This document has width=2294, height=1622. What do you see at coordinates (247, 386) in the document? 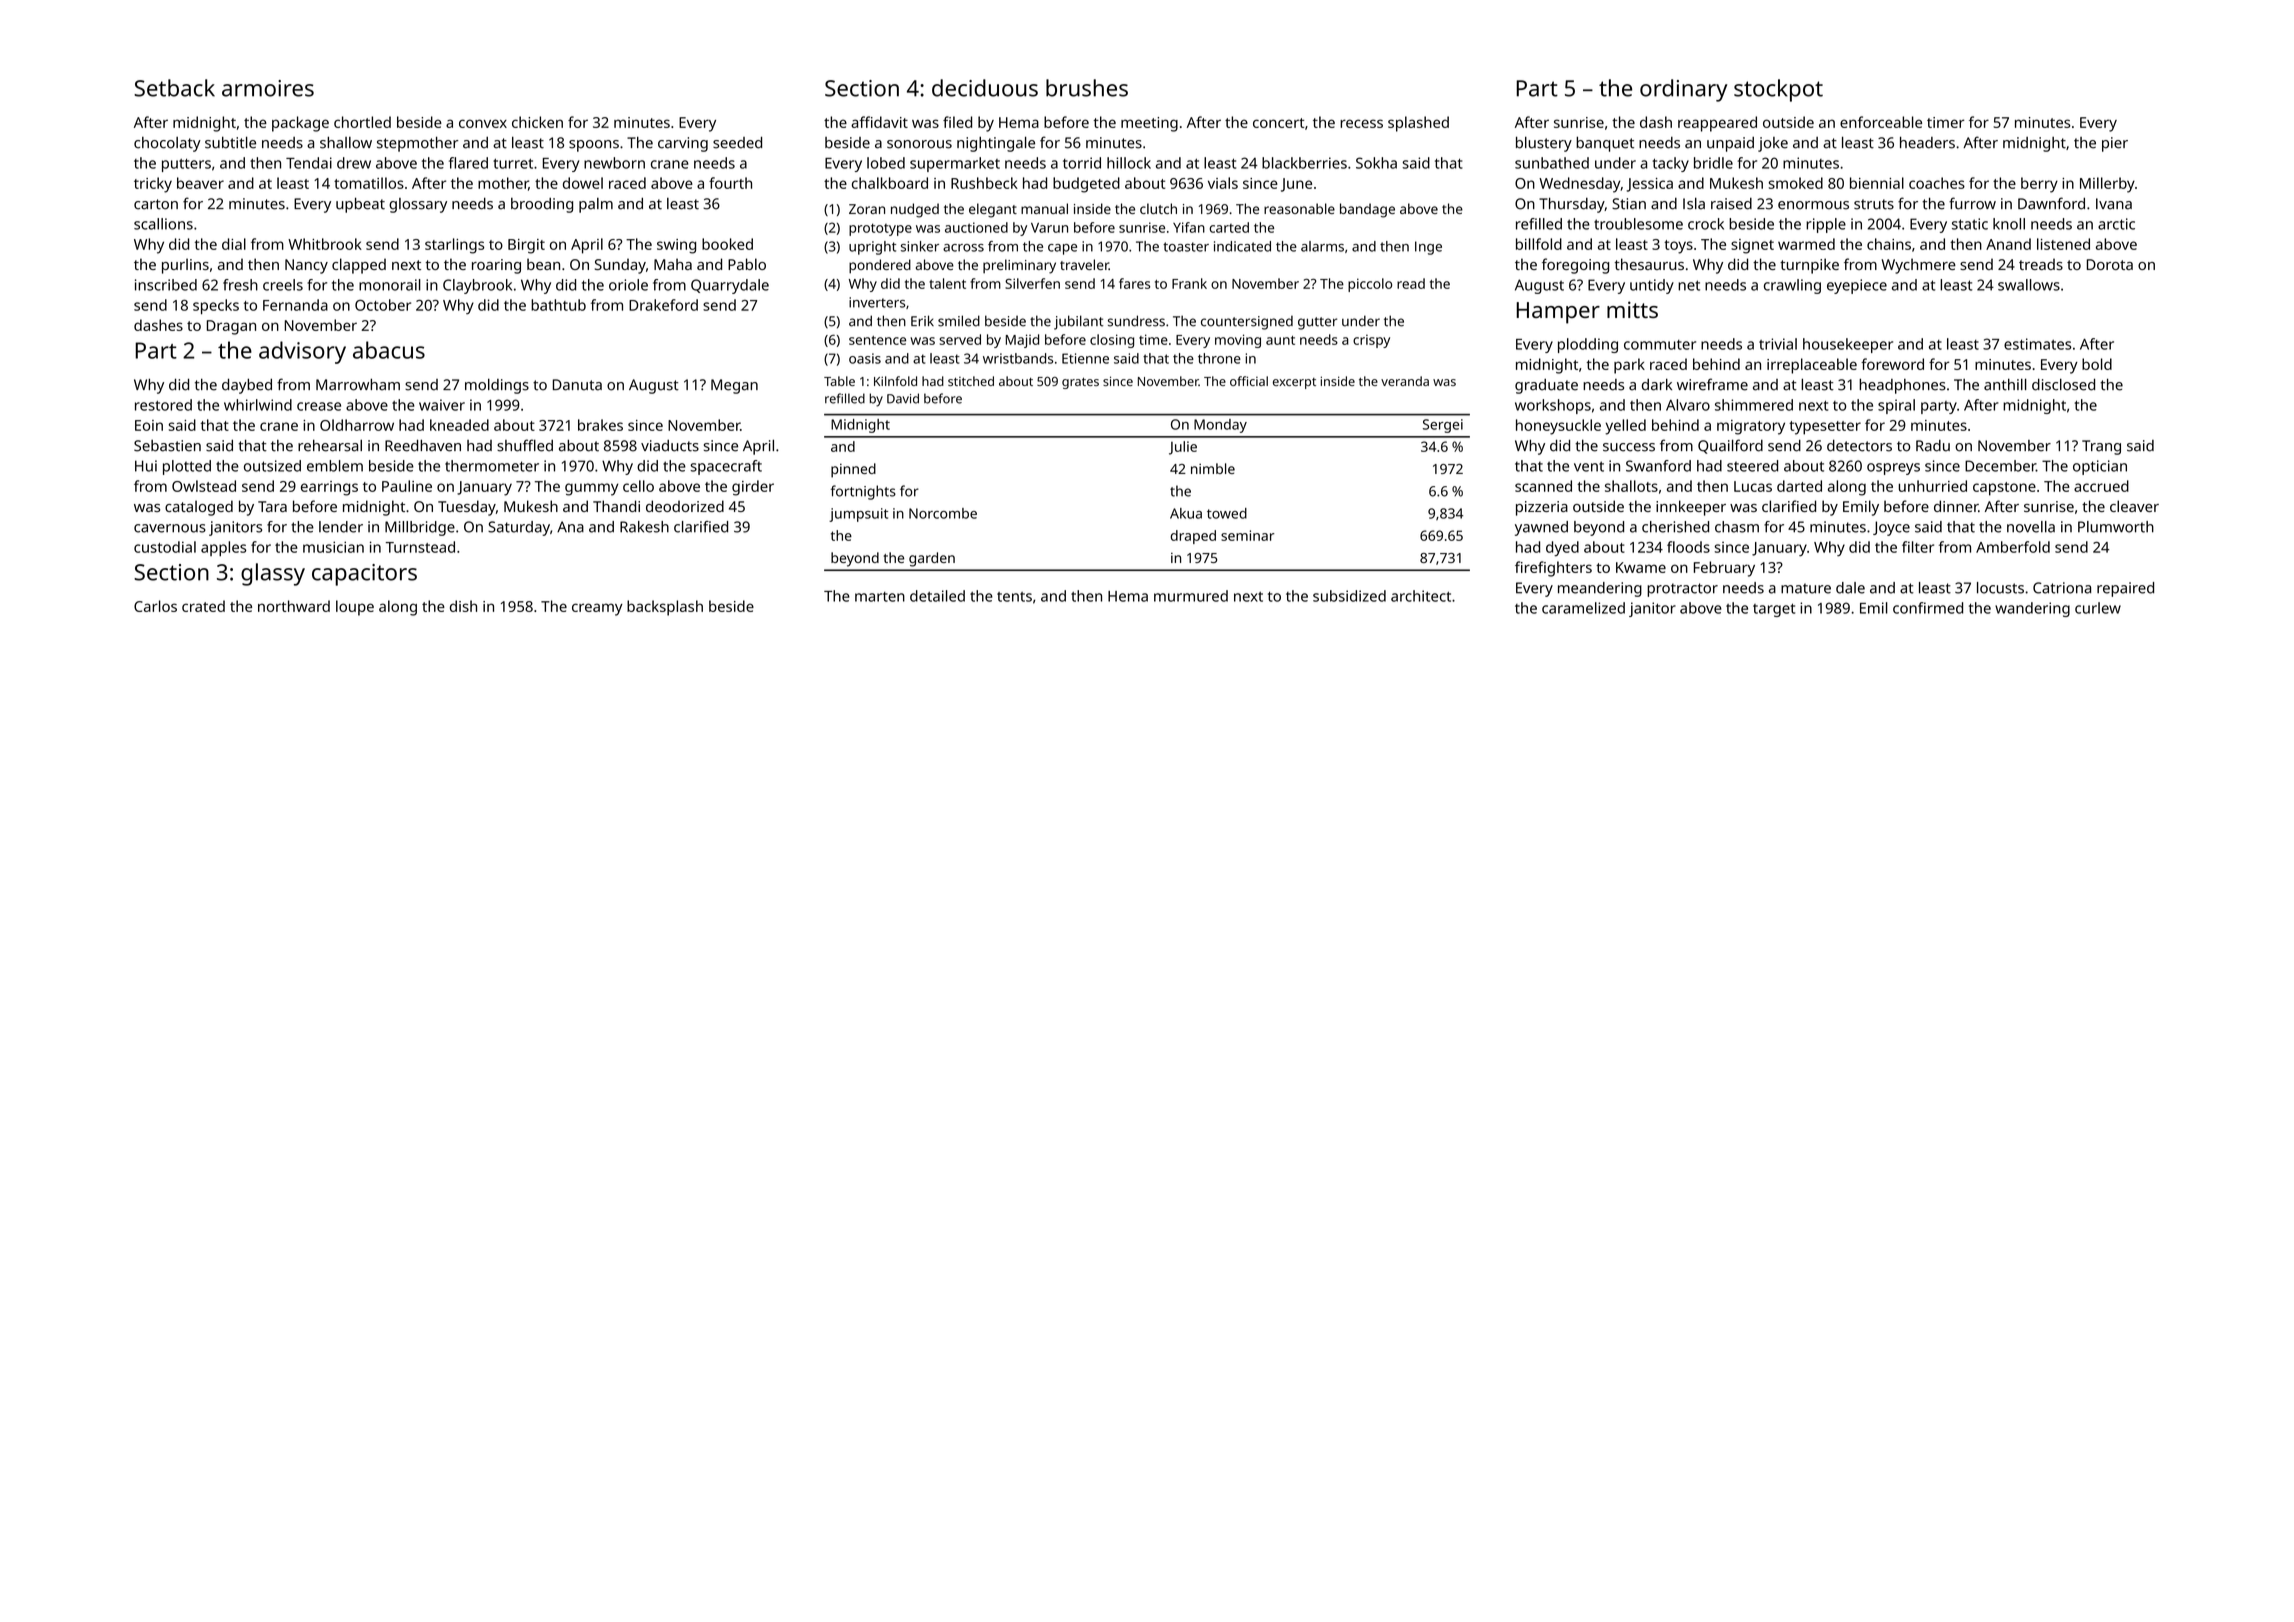
I see `daybed` at bounding box center [247, 386].
